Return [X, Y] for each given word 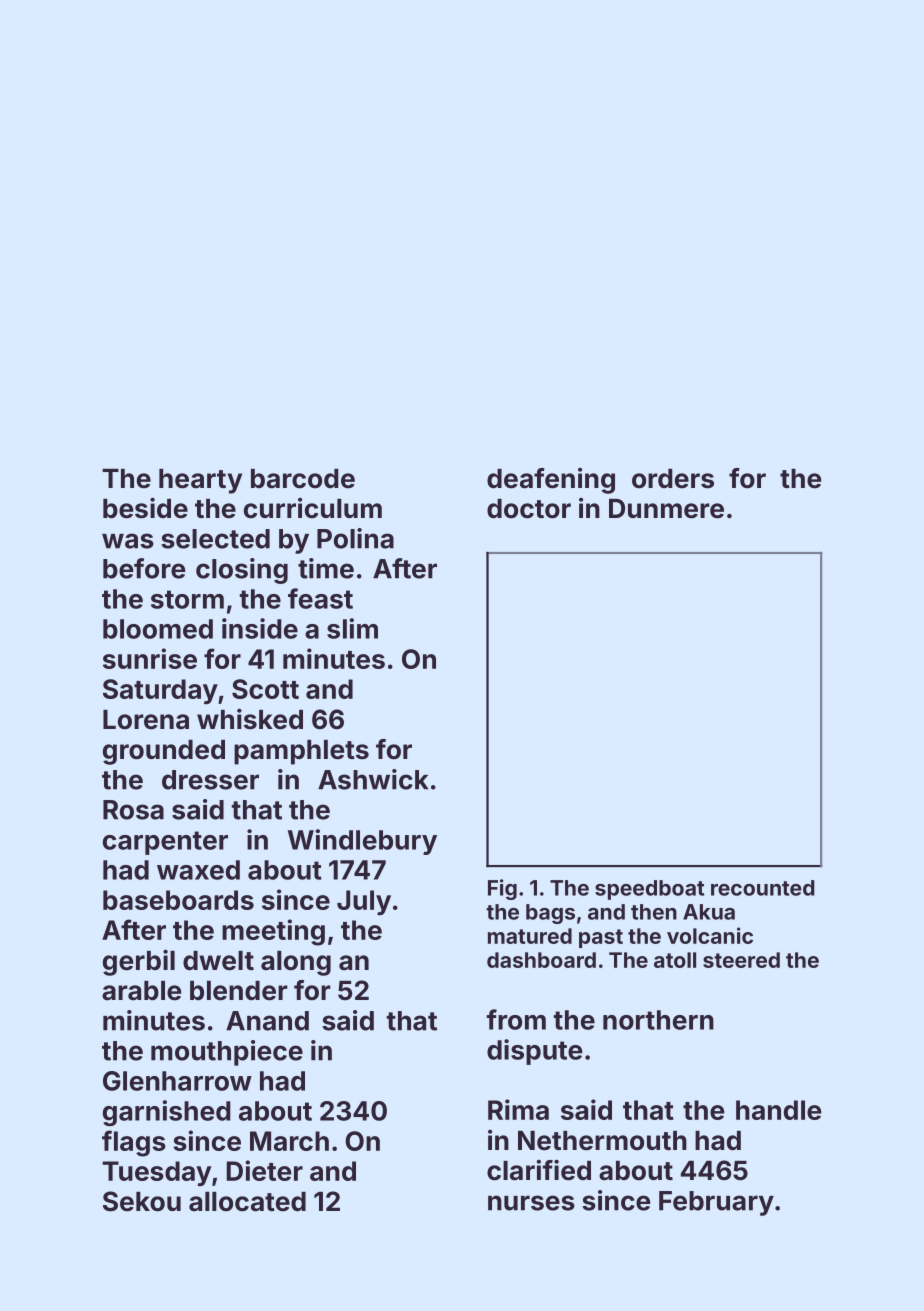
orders [673, 479]
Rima [518, 1109]
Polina [355, 538]
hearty [200, 481]
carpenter [165, 843]
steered [741, 960]
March [289, 1141]
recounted [763, 888]
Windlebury [362, 842]
